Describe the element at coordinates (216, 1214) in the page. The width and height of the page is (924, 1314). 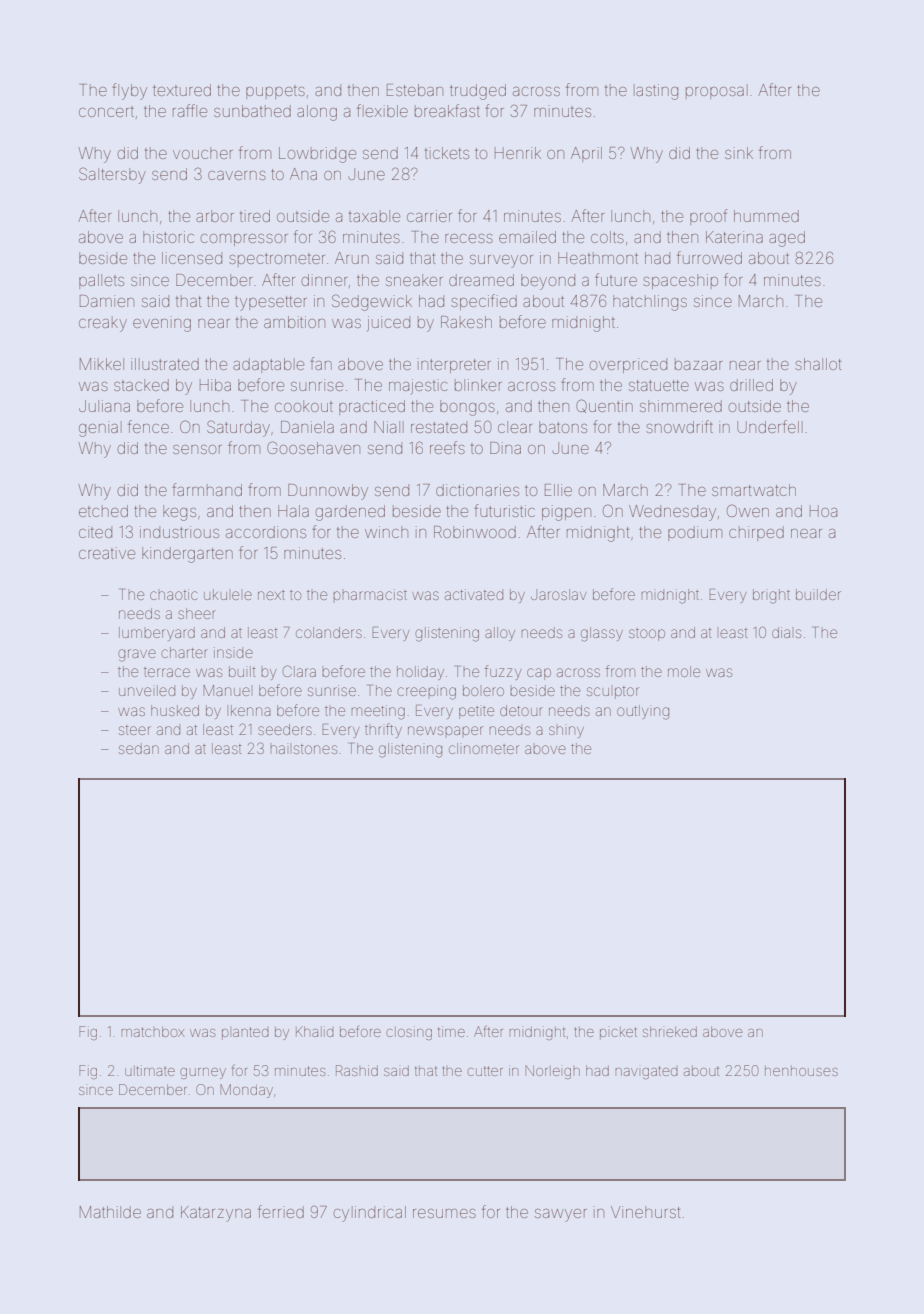
I see `Katarzyna` at that location.
